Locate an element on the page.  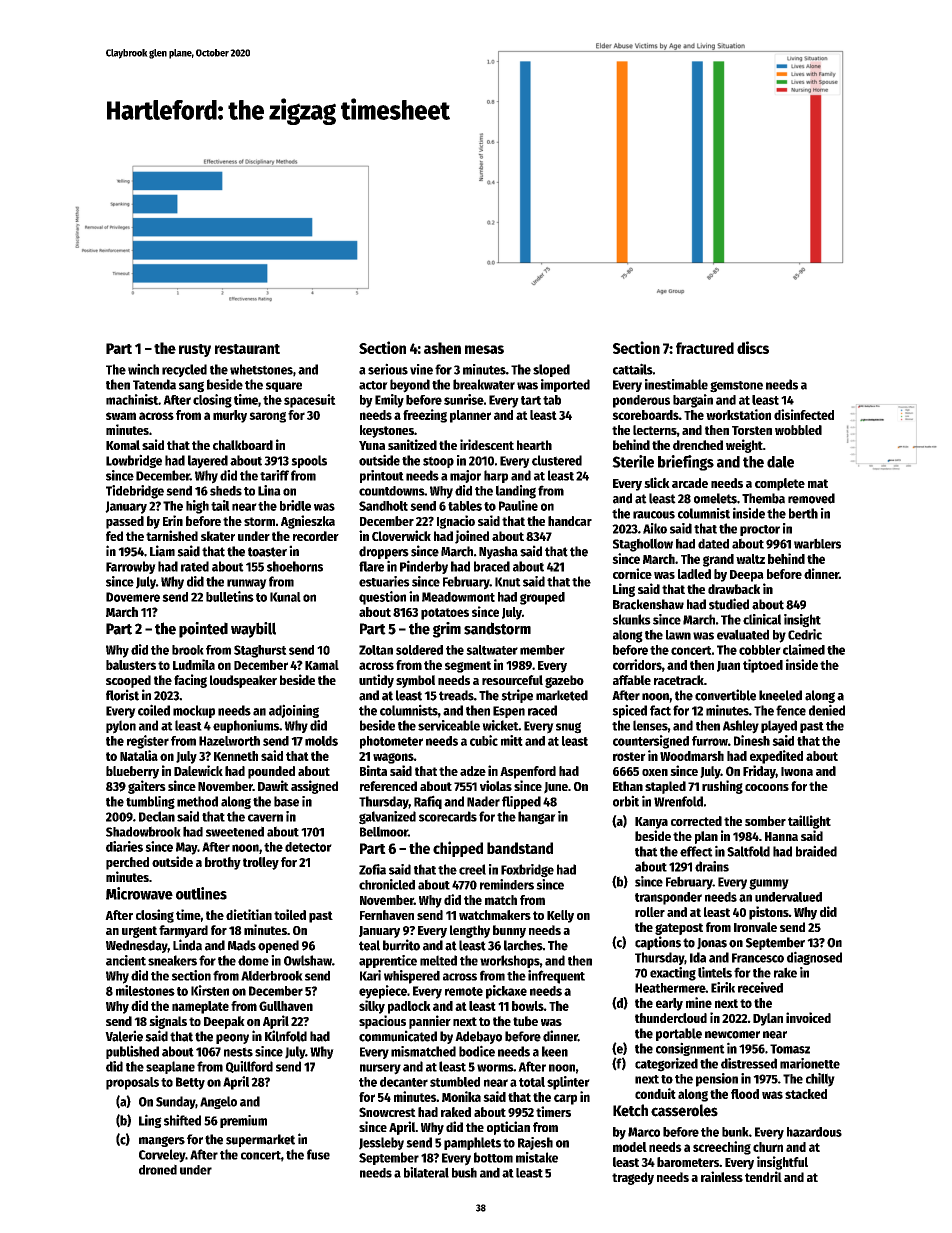
Knut is located at coordinates (508, 582).
